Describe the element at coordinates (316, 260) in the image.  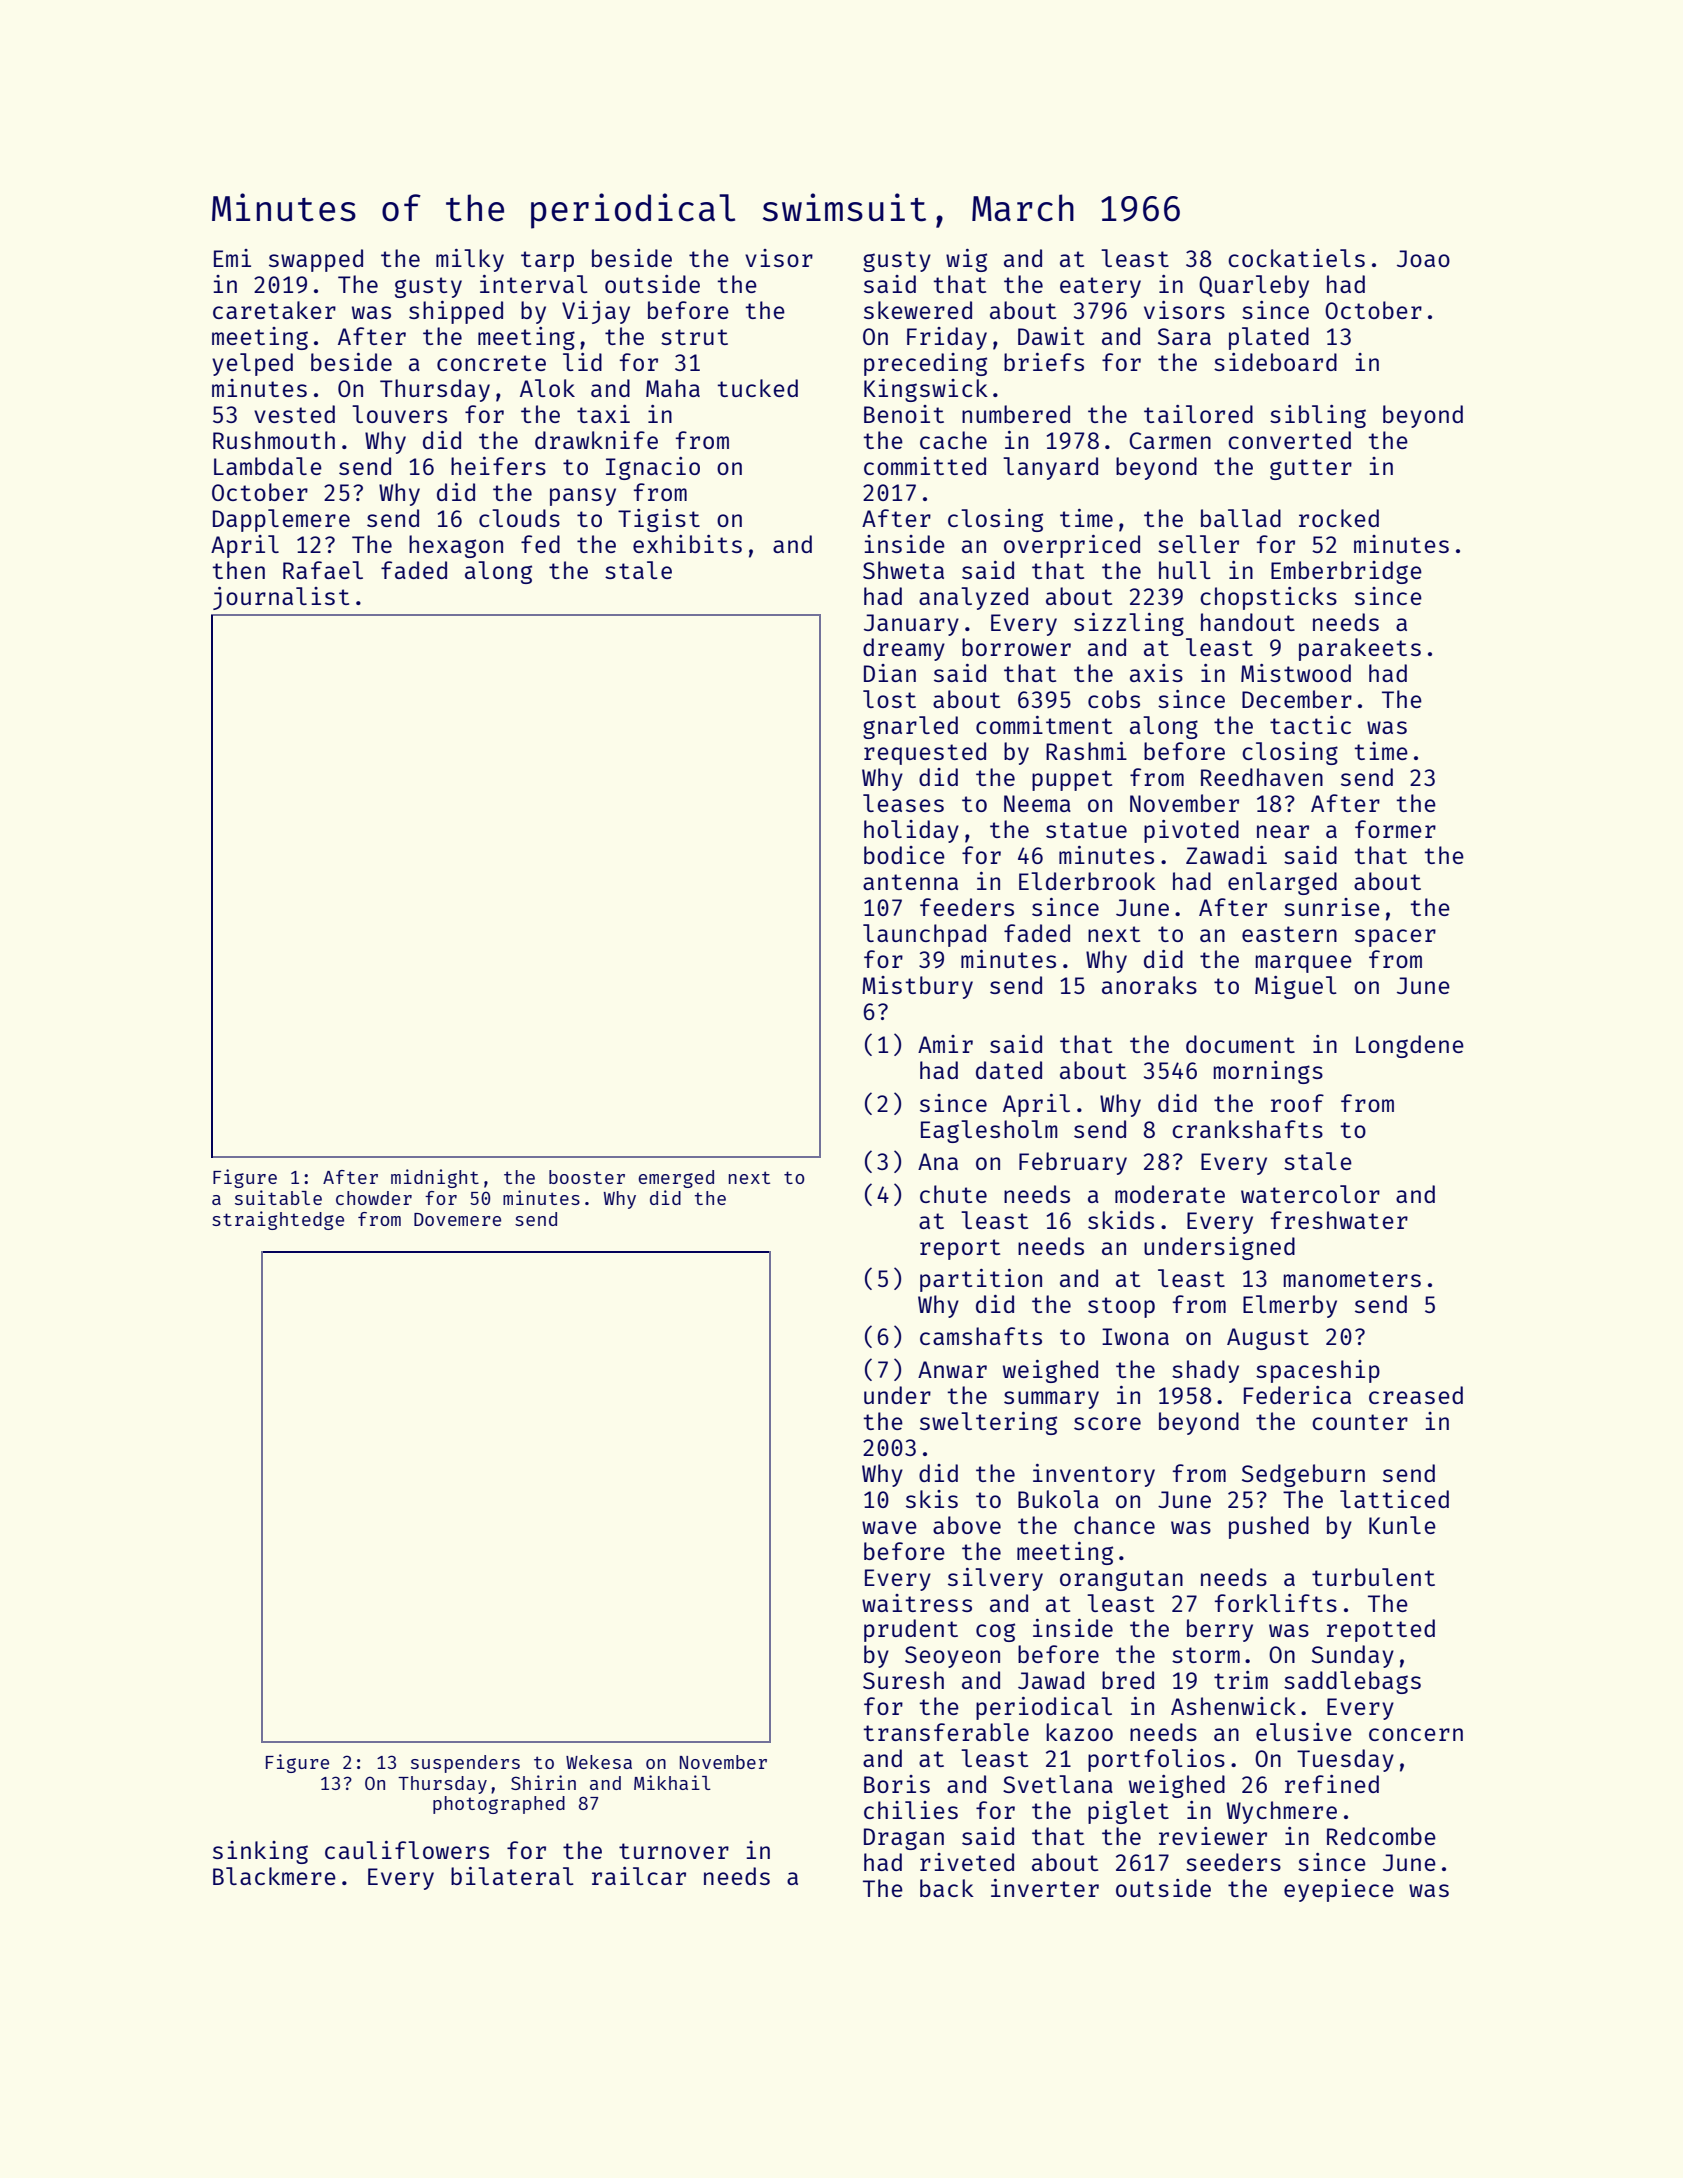
I see `swapped` at that location.
